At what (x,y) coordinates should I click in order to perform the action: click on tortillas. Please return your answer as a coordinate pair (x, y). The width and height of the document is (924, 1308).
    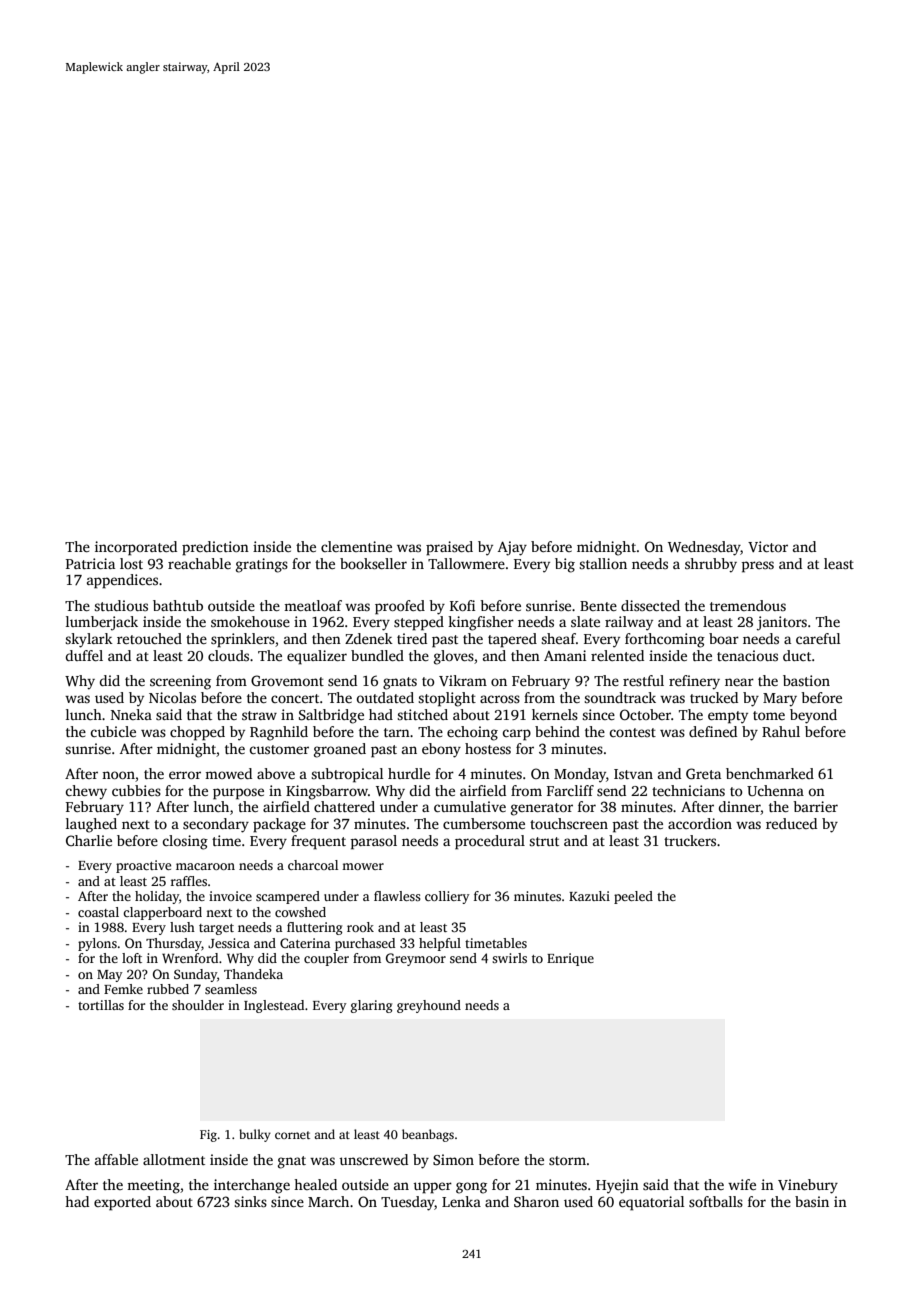
    Looking at the image, I should click on (101, 1005).
